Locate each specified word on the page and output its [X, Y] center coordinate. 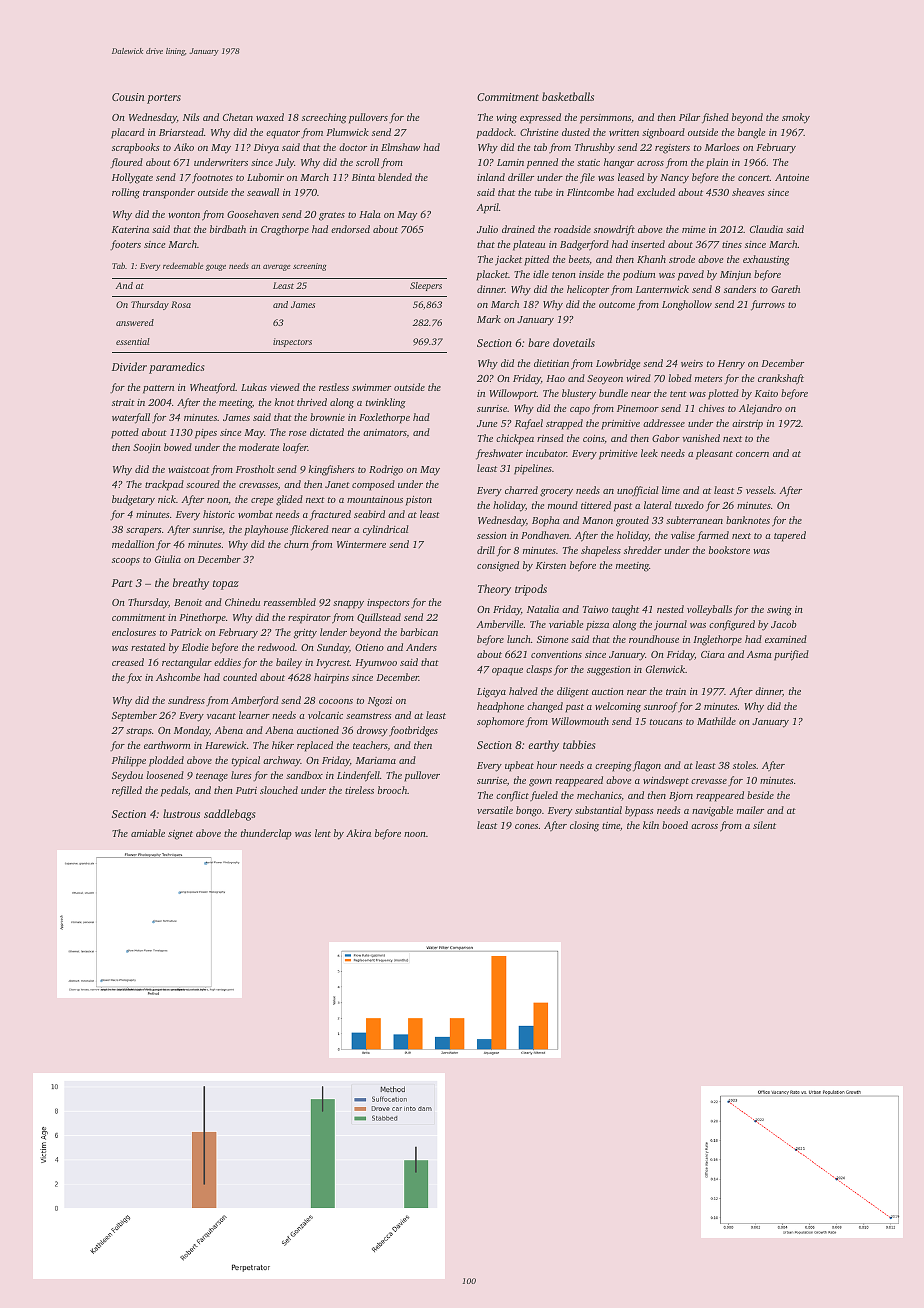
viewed [285, 387]
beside [760, 795]
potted [125, 433]
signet [180, 835]
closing [584, 826]
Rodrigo [386, 470]
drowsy [372, 731]
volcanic [325, 715]
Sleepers [426, 286]
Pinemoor [638, 408]
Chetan [238, 117]
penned [542, 163]
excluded [656, 192]
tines [732, 244]
